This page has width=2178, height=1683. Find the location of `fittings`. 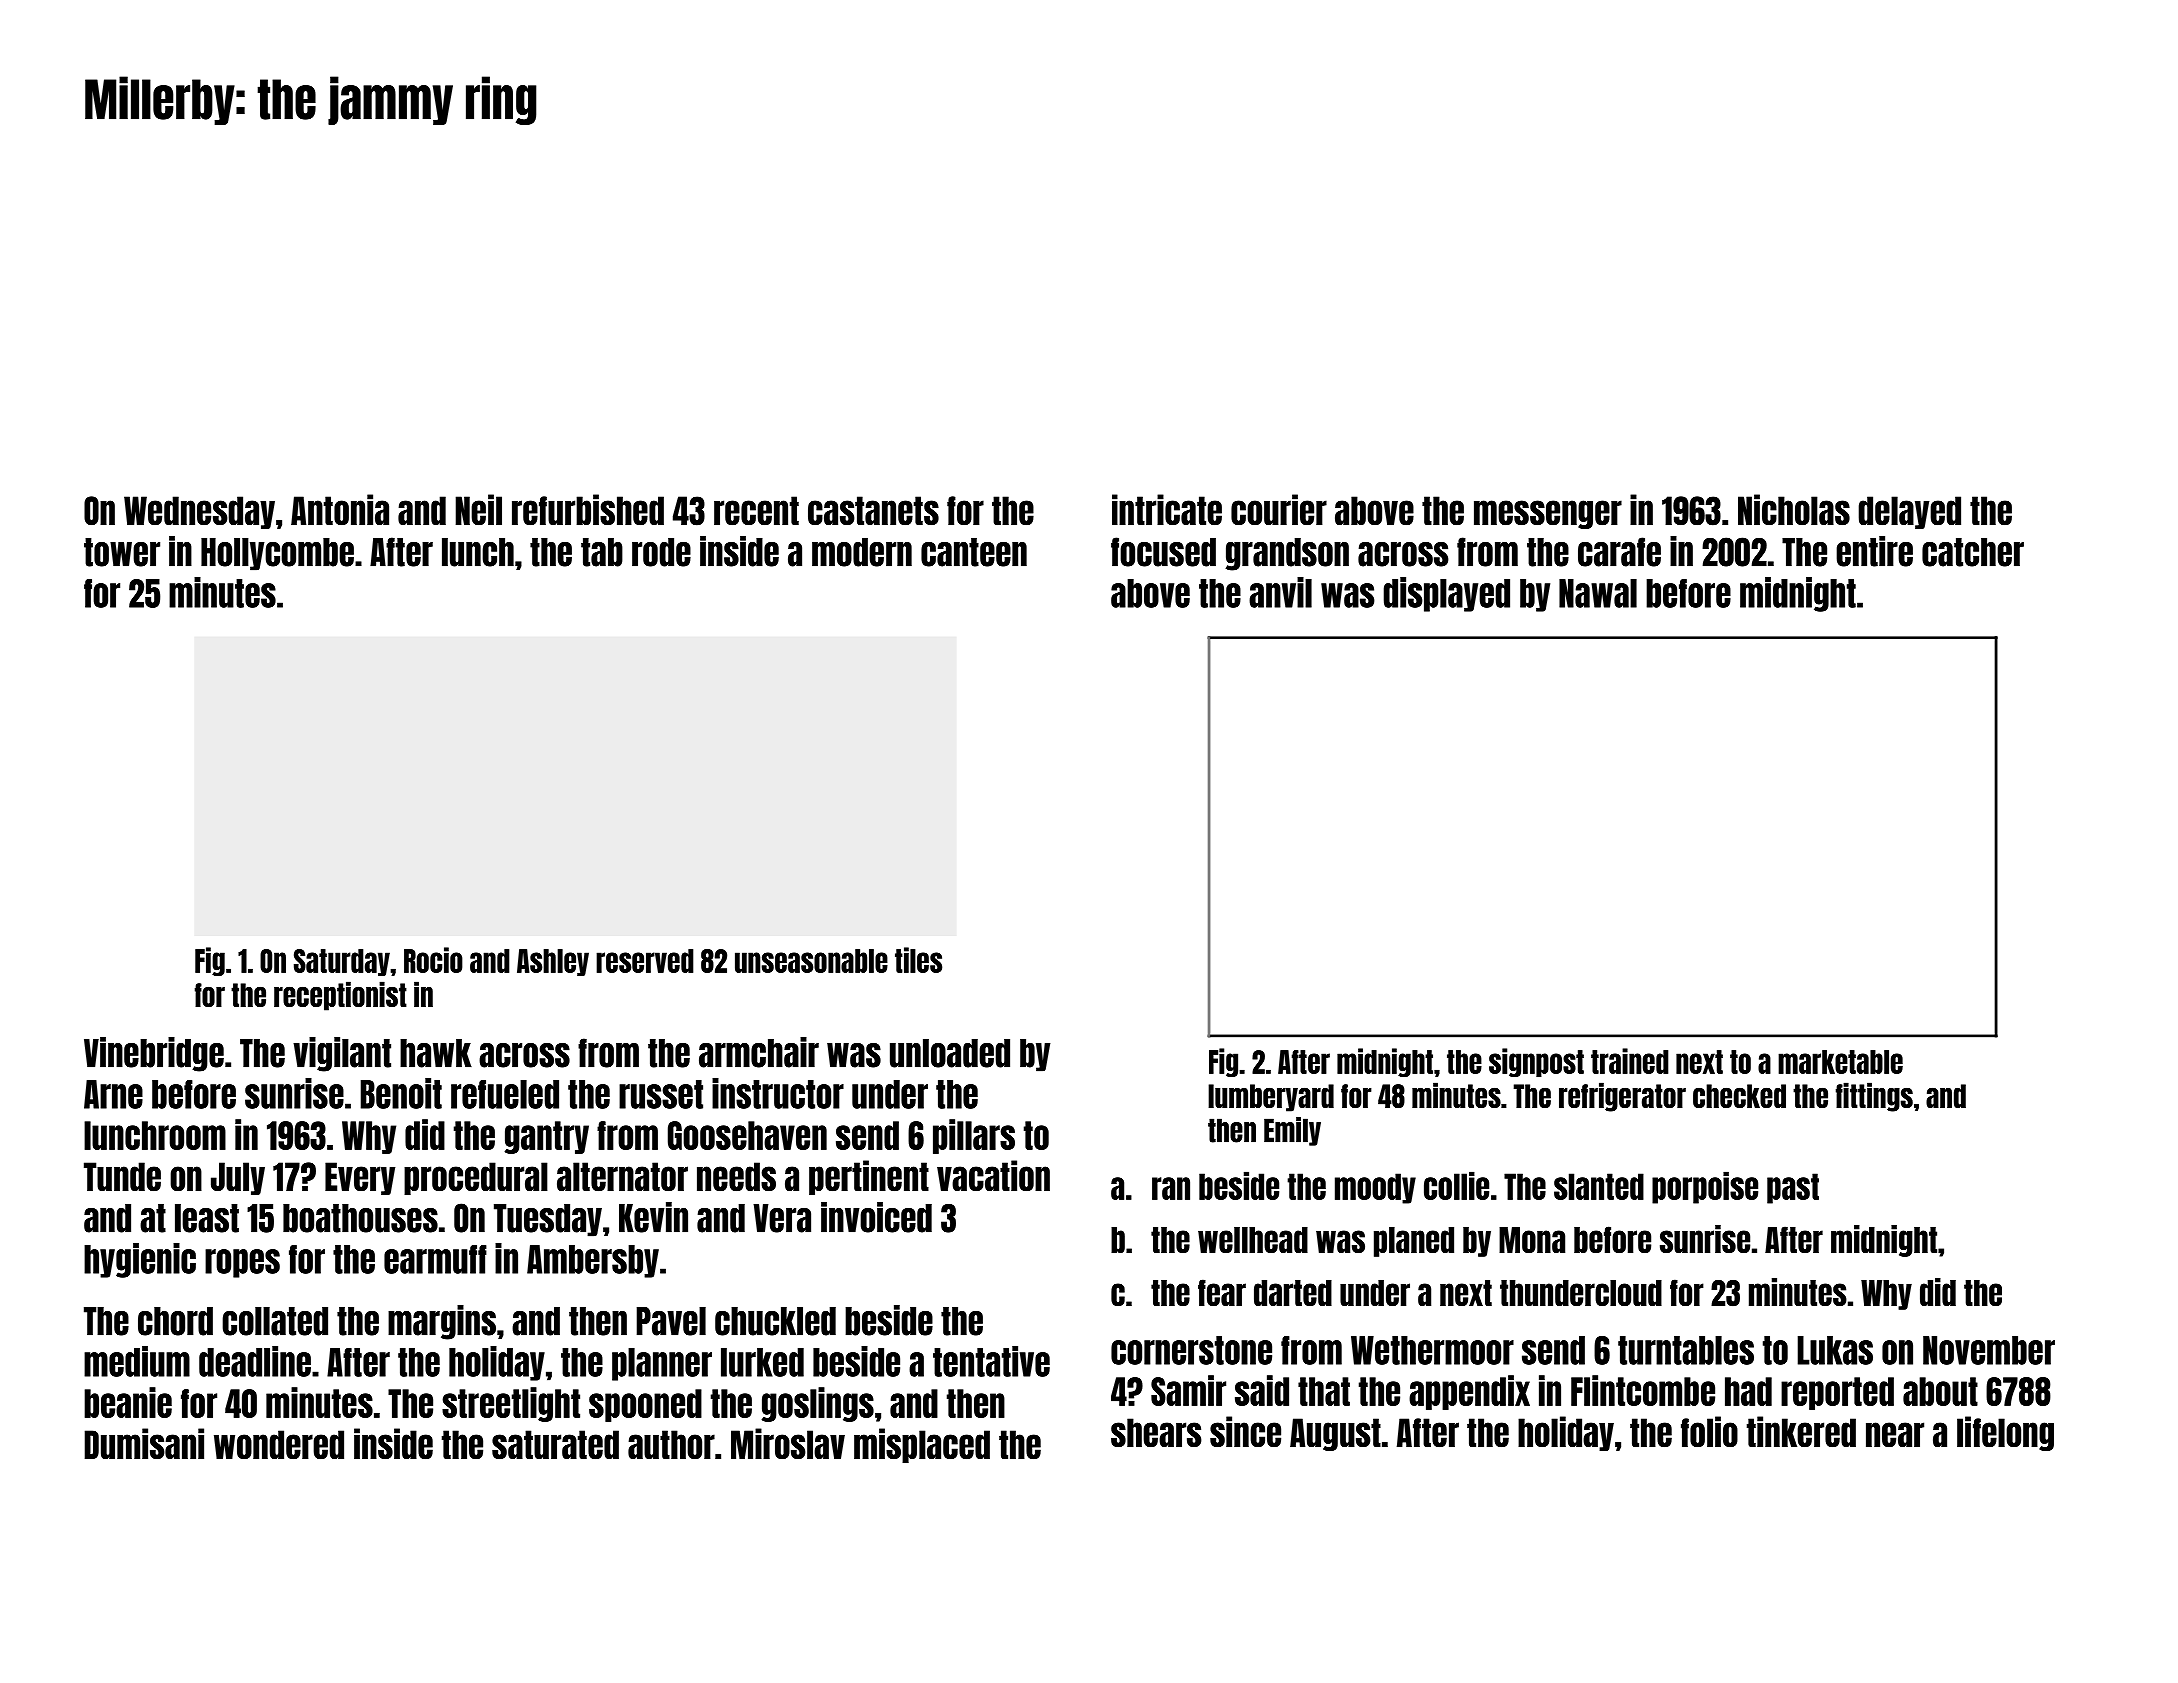

fittings is located at coordinates (1874, 1097).
